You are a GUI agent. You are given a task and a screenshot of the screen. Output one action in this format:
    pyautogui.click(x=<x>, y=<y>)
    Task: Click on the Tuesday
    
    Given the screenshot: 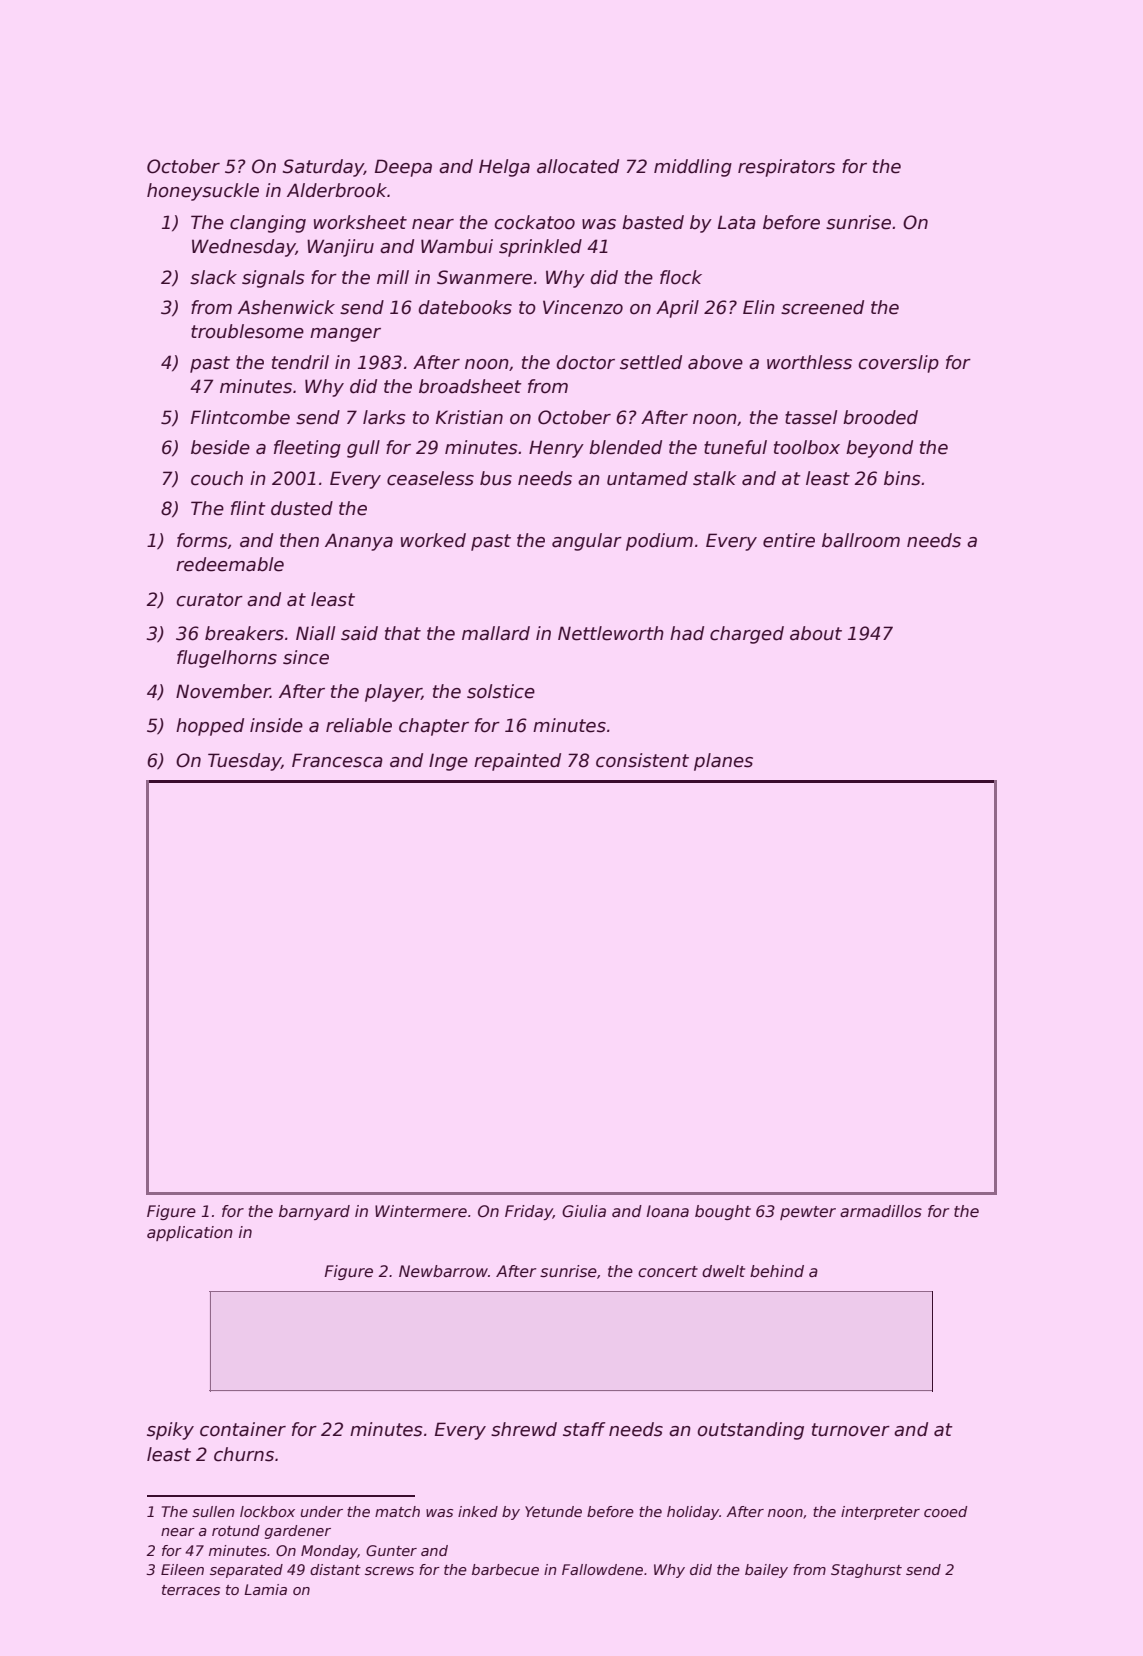 What is the action you would take?
    pyautogui.click(x=244, y=762)
